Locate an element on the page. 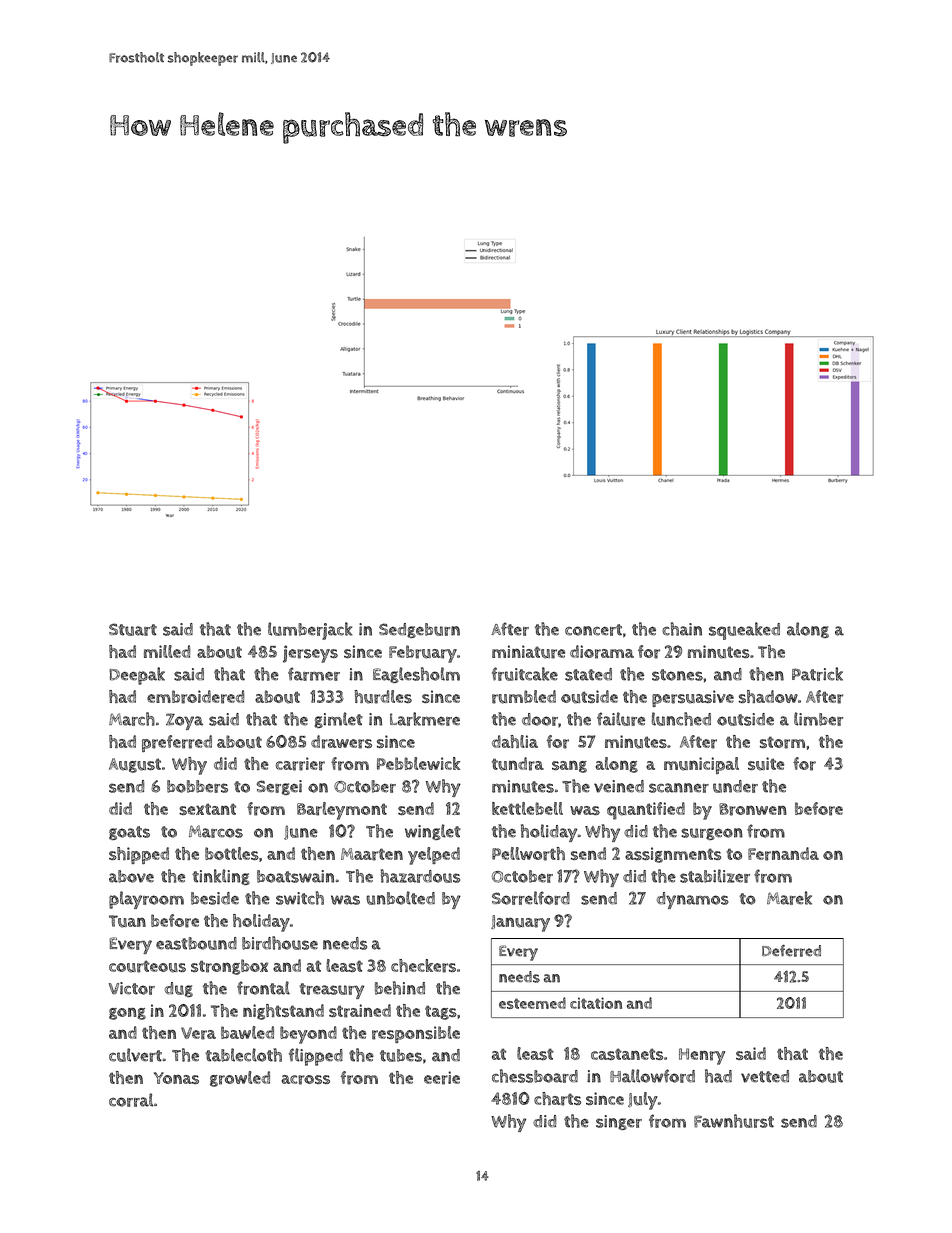 This document has width=952, height=1233. behind is located at coordinates (400, 988).
